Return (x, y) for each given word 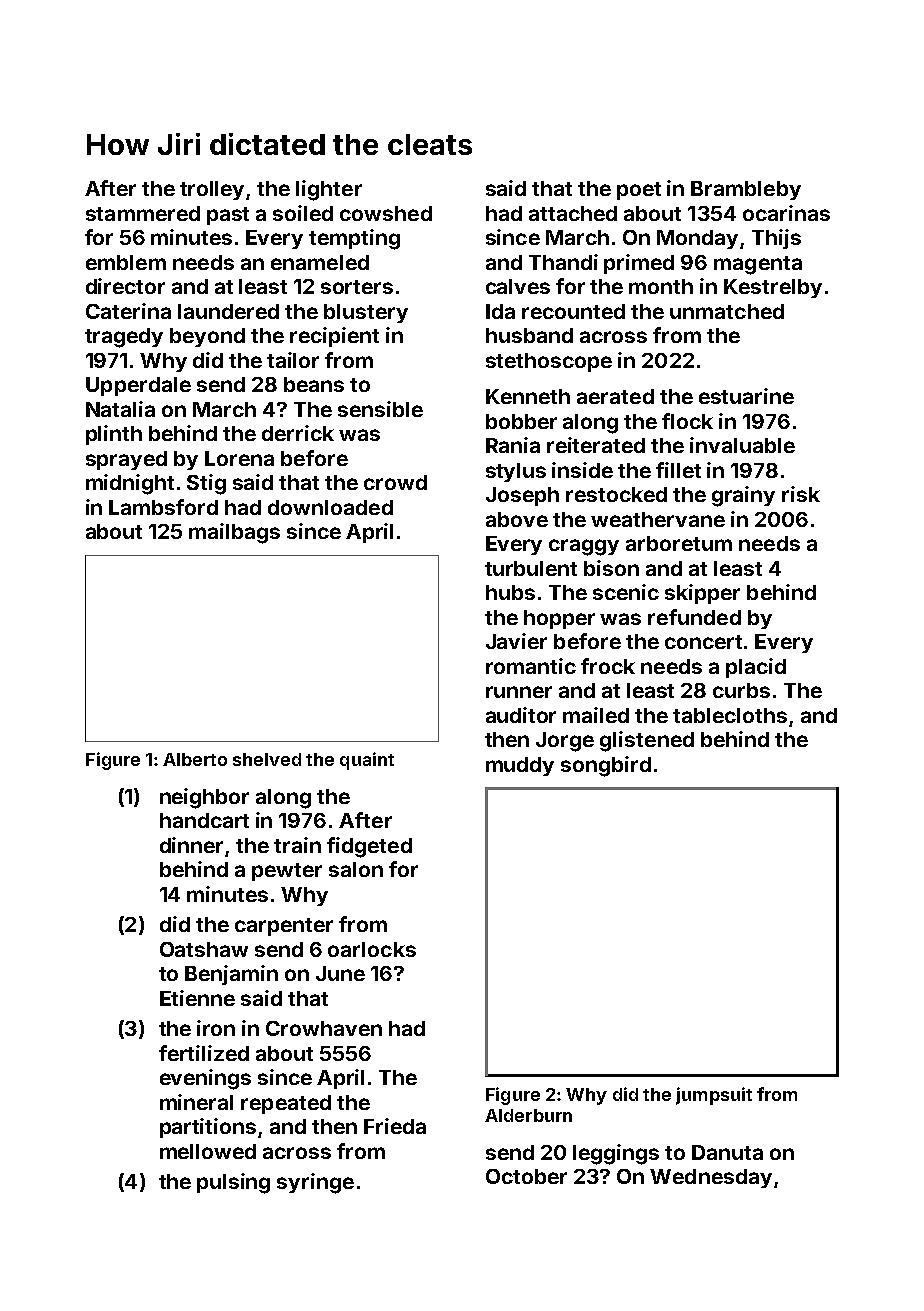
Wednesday (711, 1178)
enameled (320, 262)
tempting (354, 239)
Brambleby (746, 190)
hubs (510, 592)
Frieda (395, 1126)
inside (582, 470)
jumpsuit (714, 1096)
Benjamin (231, 975)
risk (801, 494)
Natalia (120, 409)
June (340, 973)
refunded (694, 617)
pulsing (233, 1183)
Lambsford (163, 507)
